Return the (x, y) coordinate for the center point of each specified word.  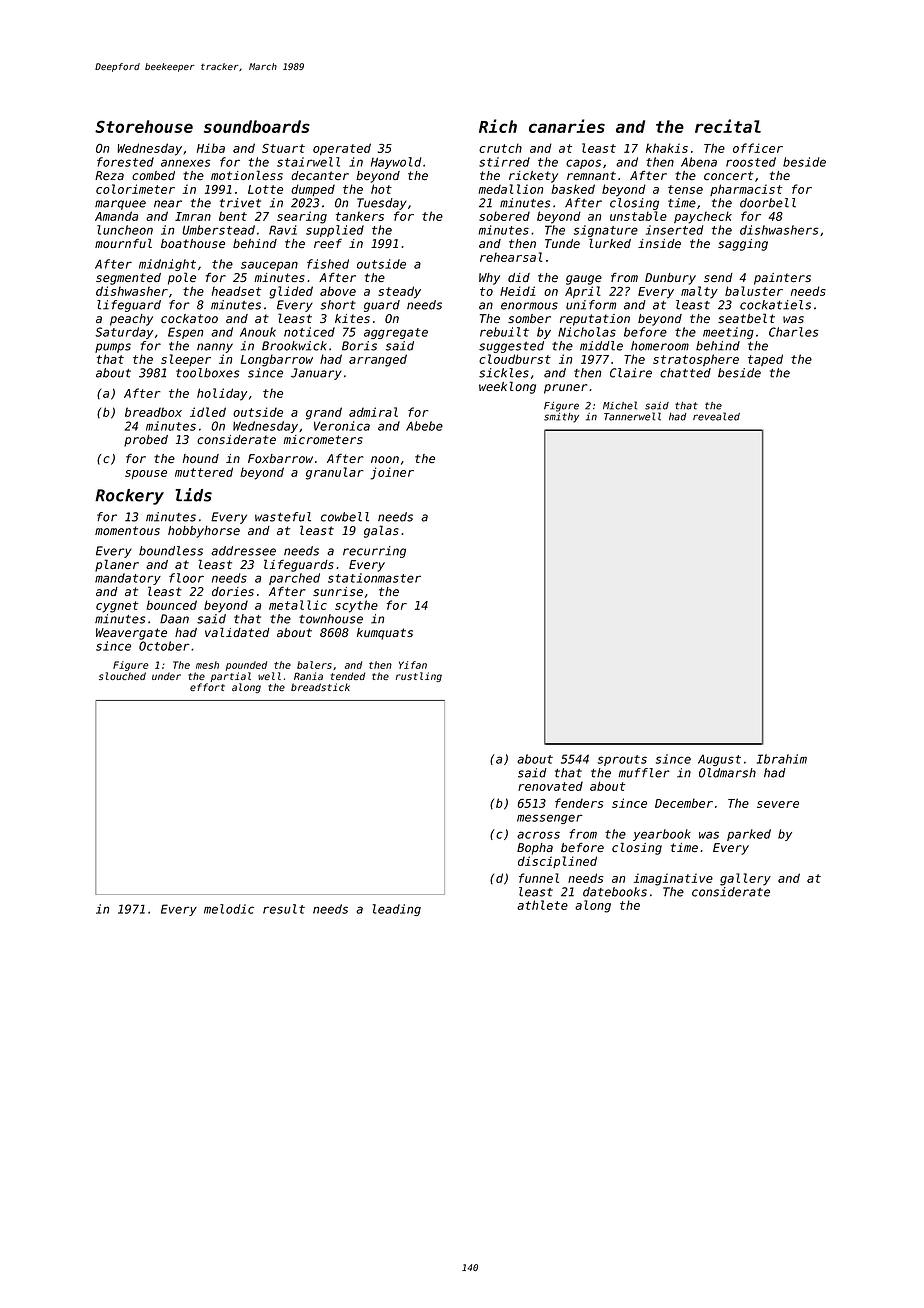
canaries (567, 126)
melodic (229, 909)
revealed (716, 416)
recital (728, 126)
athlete (542, 905)
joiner (392, 473)
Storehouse (144, 126)
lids (194, 495)
